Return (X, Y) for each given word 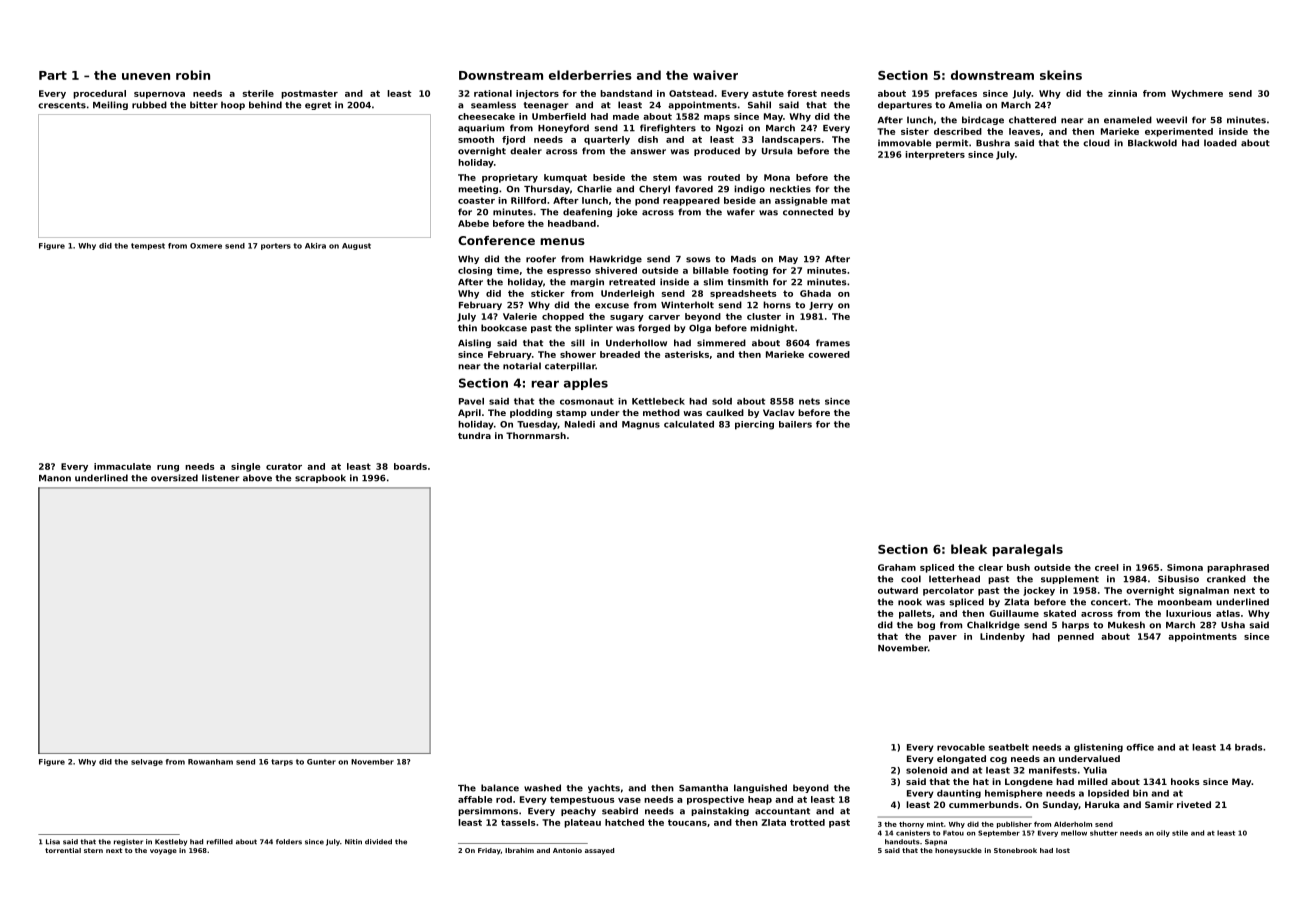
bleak (969, 549)
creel (1107, 567)
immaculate (122, 466)
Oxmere (206, 246)
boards (410, 466)
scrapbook (320, 478)
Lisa (53, 842)
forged (654, 328)
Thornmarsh (536, 435)
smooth (476, 139)
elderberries (590, 75)
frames (833, 343)
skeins (1061, 75)
